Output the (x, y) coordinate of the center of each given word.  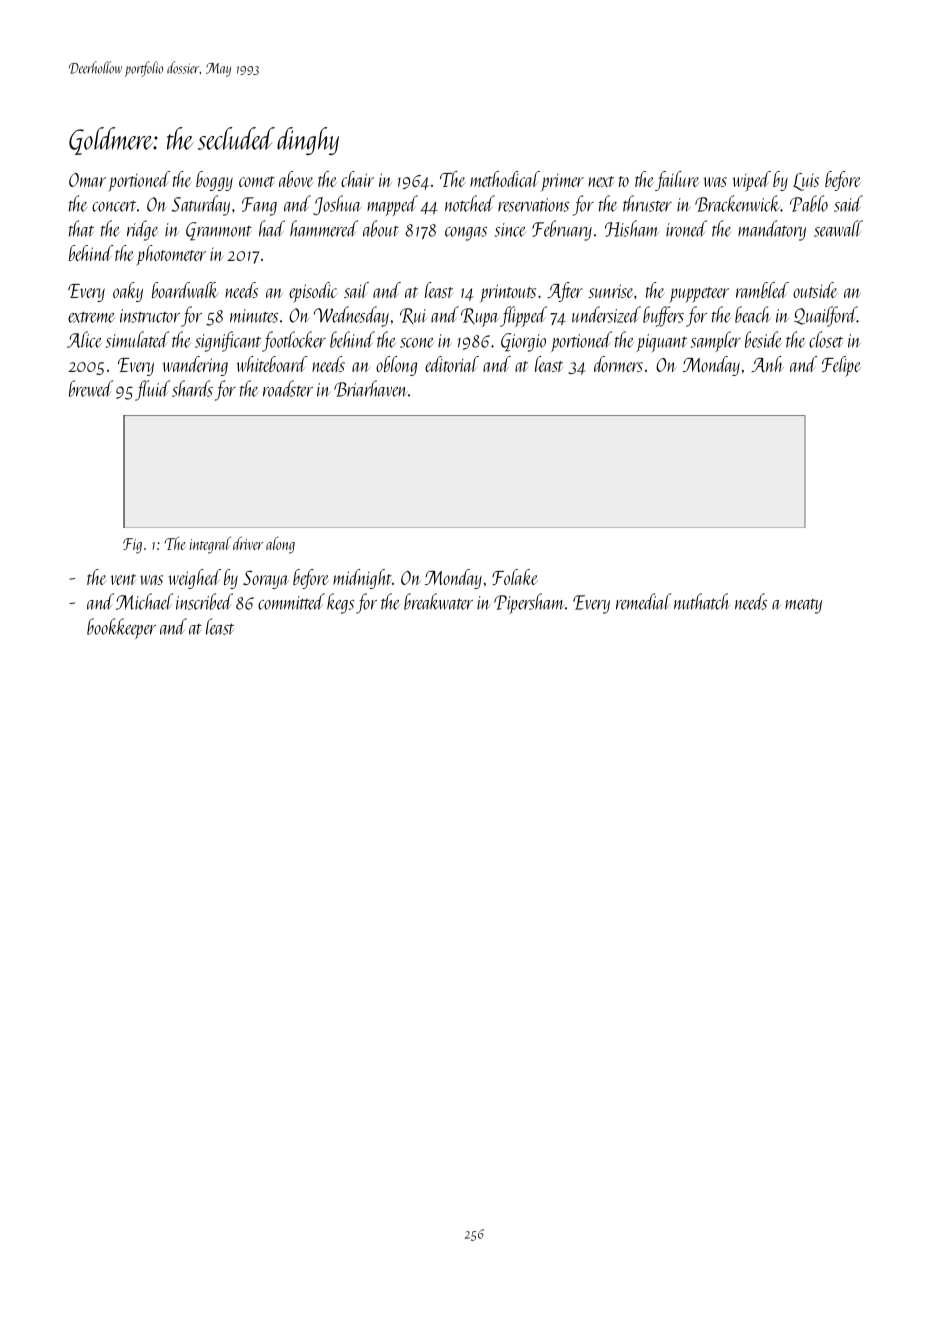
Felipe (841, 366)
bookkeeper (121, 628)
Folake (514, 577)
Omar (87, 180)
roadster (288, 388)
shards (192, 388)
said (848, 203)
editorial (452, 364)
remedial (643, 601)
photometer (171, 255)
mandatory (772, 230)
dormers (618, 364)
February (562, 230)
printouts (508, 293)
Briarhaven (370, 388)
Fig (132, 546)
